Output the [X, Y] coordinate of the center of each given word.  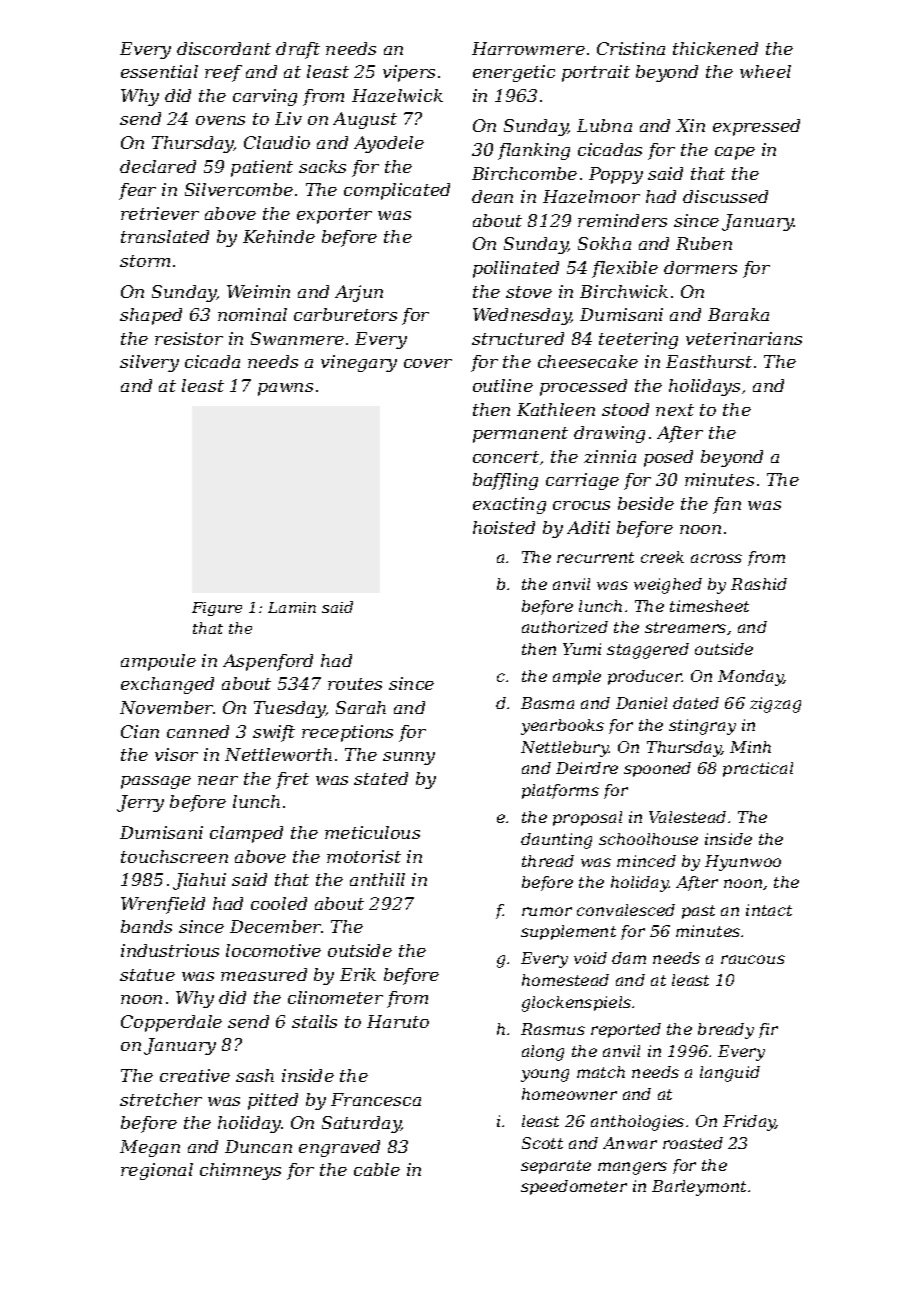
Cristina [631, 48]
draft [298, 50]
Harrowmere [528, 48]
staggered [648, 651]
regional [157, 1171]
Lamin [292, 607]
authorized [565, 627]
